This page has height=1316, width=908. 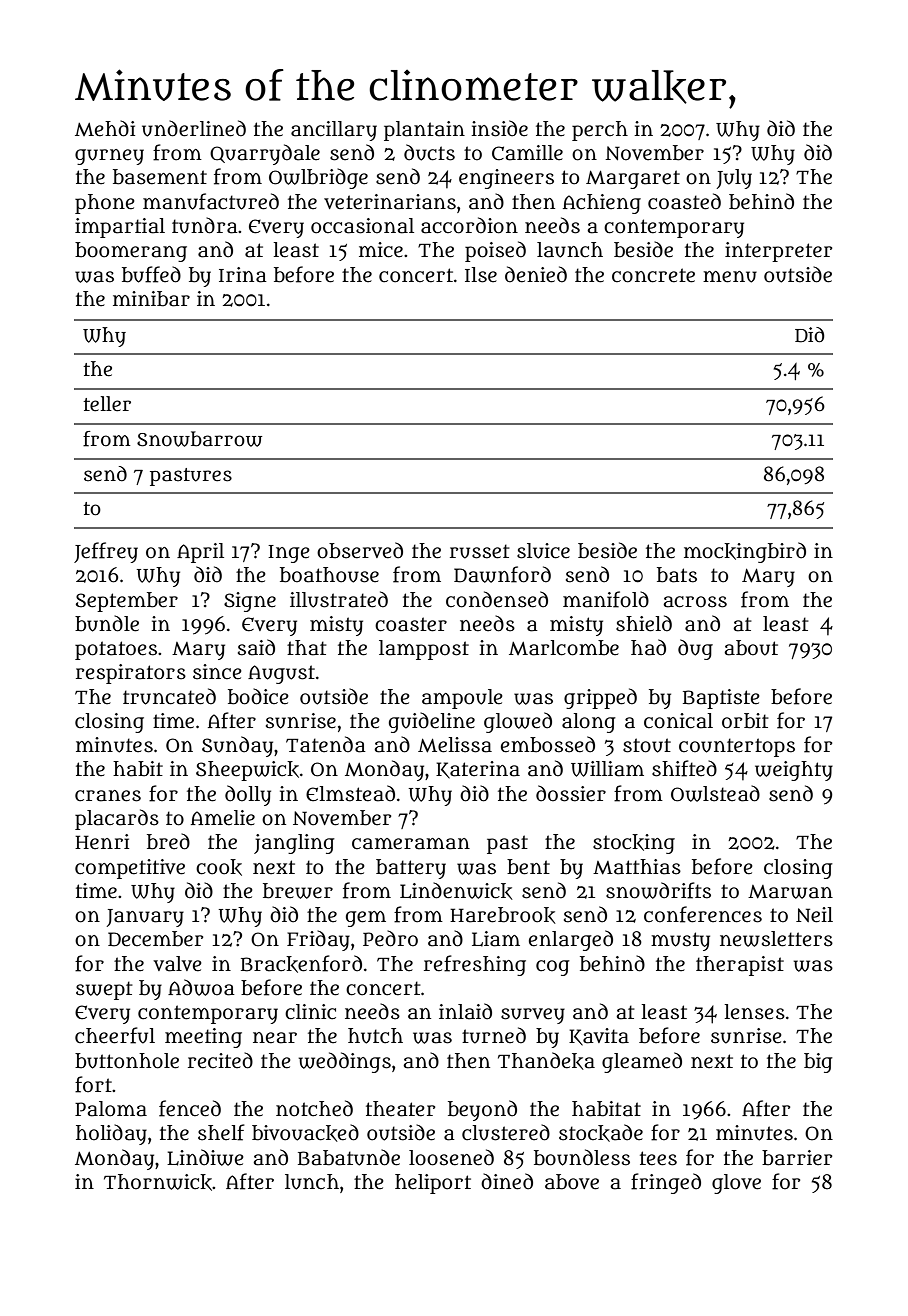 I want to click on Sunday, so click(x=237, y=746).
